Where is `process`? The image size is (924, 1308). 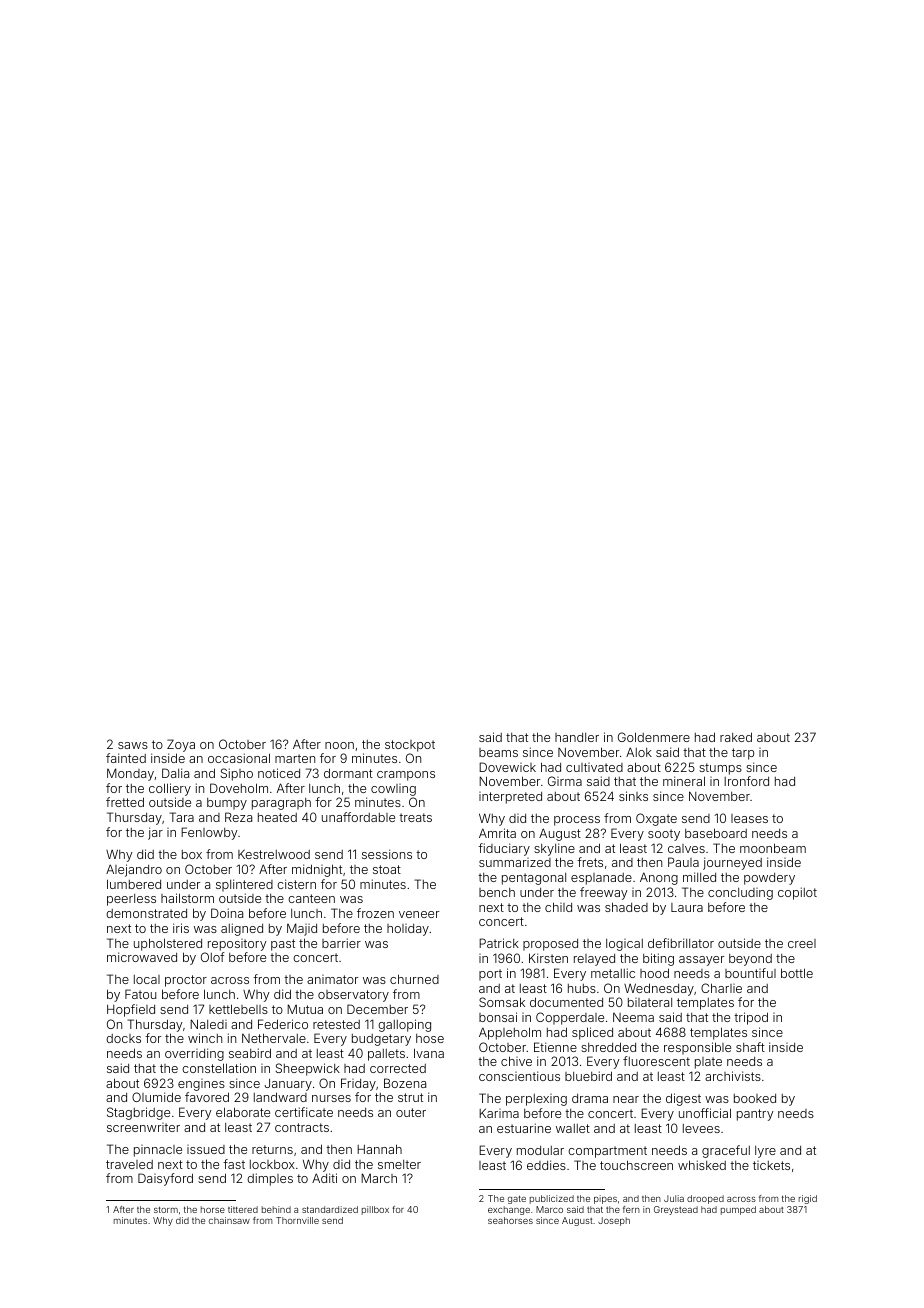
process is located at coordinates (577, 821).
